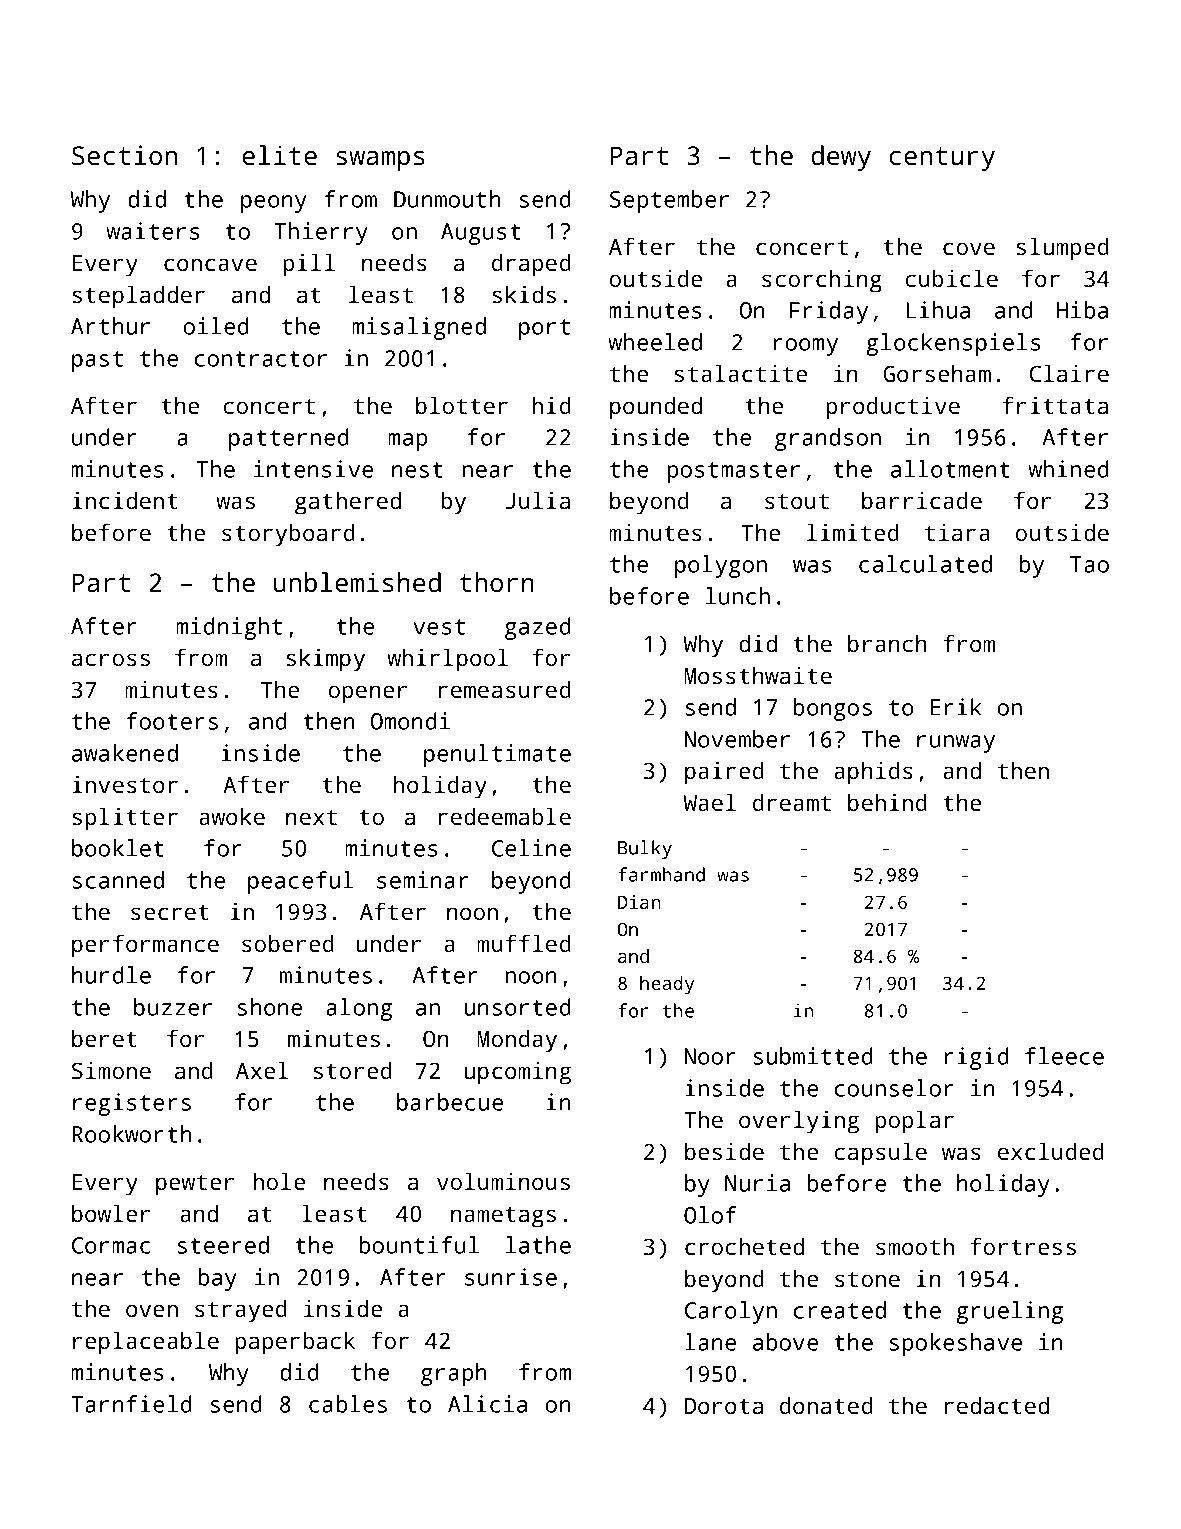 This document has width=1181, height=1529. I want to click on branch, so click(887, 643).
